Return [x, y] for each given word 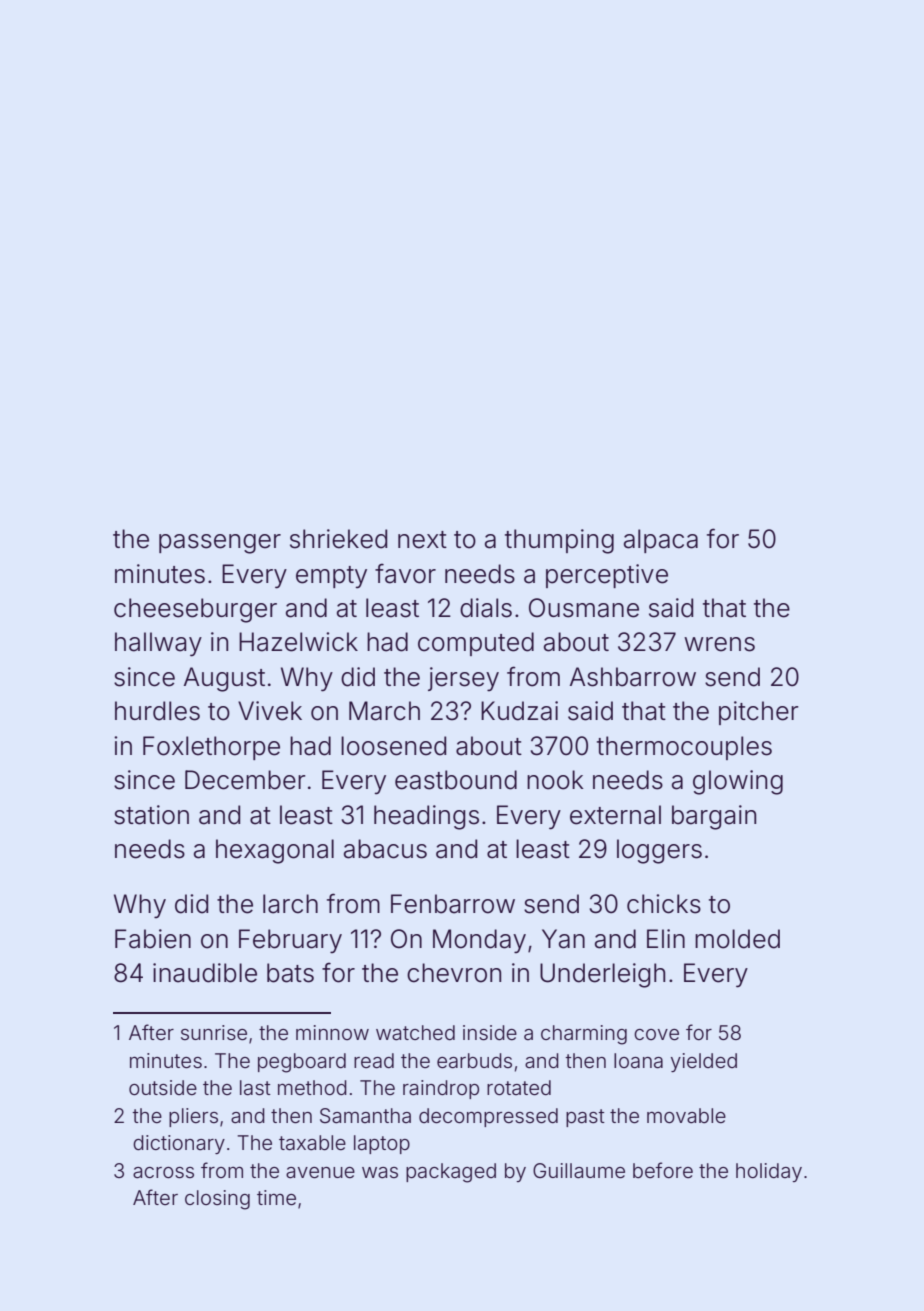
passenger [220, 544]
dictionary [179, 1144]
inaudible [205, 973]
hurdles [157, 711]
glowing [738, 782]
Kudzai [519, 711]
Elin [666, 938]
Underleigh [602, 975]
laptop [382, 1144]
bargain [714, 817]
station [151, 815]
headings [426, 817]
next [422, 540]
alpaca [661, 541]
